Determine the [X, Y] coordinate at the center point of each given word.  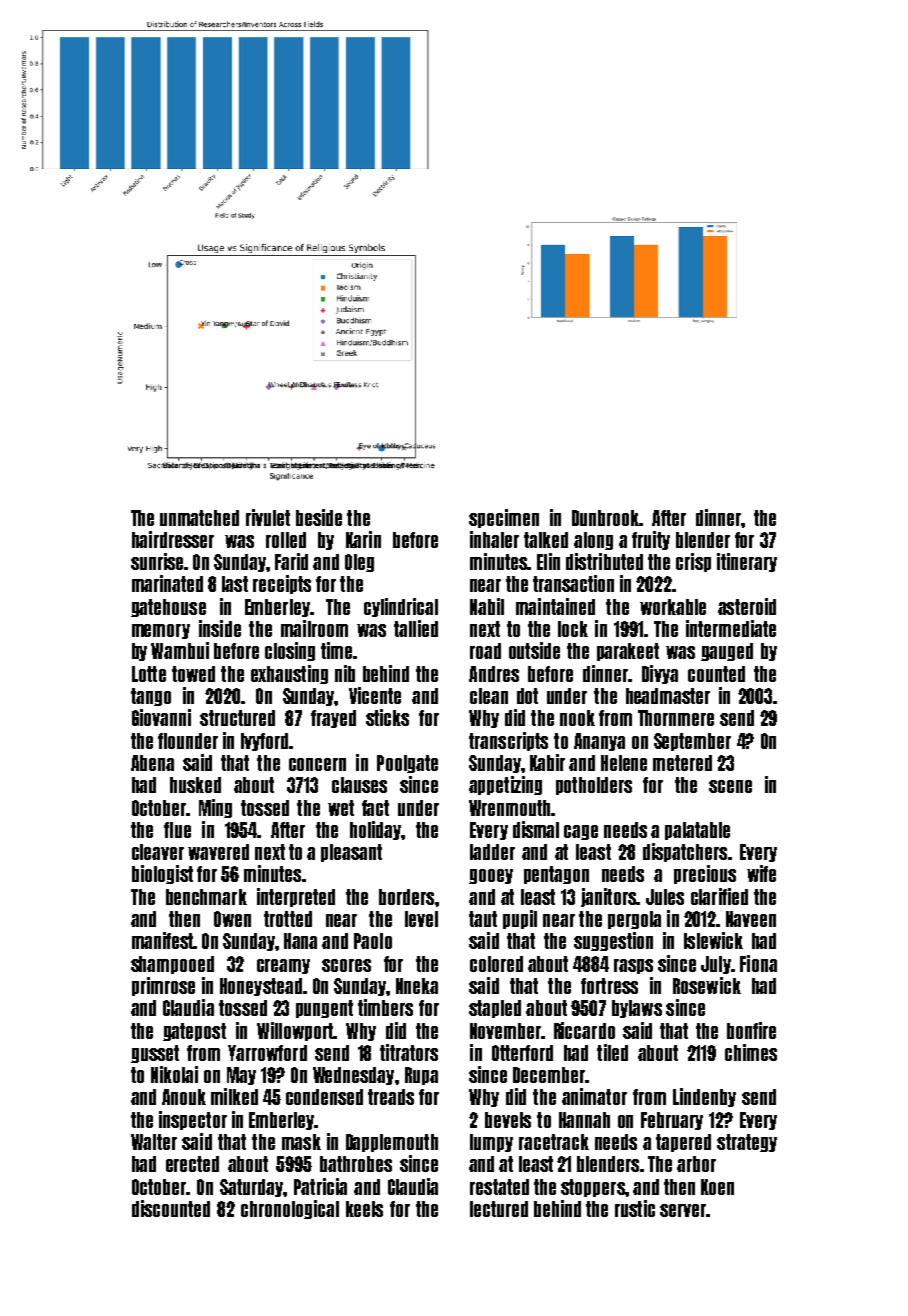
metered [682, 763]
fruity [651, 540]
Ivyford [264, 742]
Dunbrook [605, 518]
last [235, 584]
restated [499, 1187]
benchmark [206, 897]
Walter [154, 1142]
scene [730, 786]
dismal [536, 829]
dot [527, 696]
